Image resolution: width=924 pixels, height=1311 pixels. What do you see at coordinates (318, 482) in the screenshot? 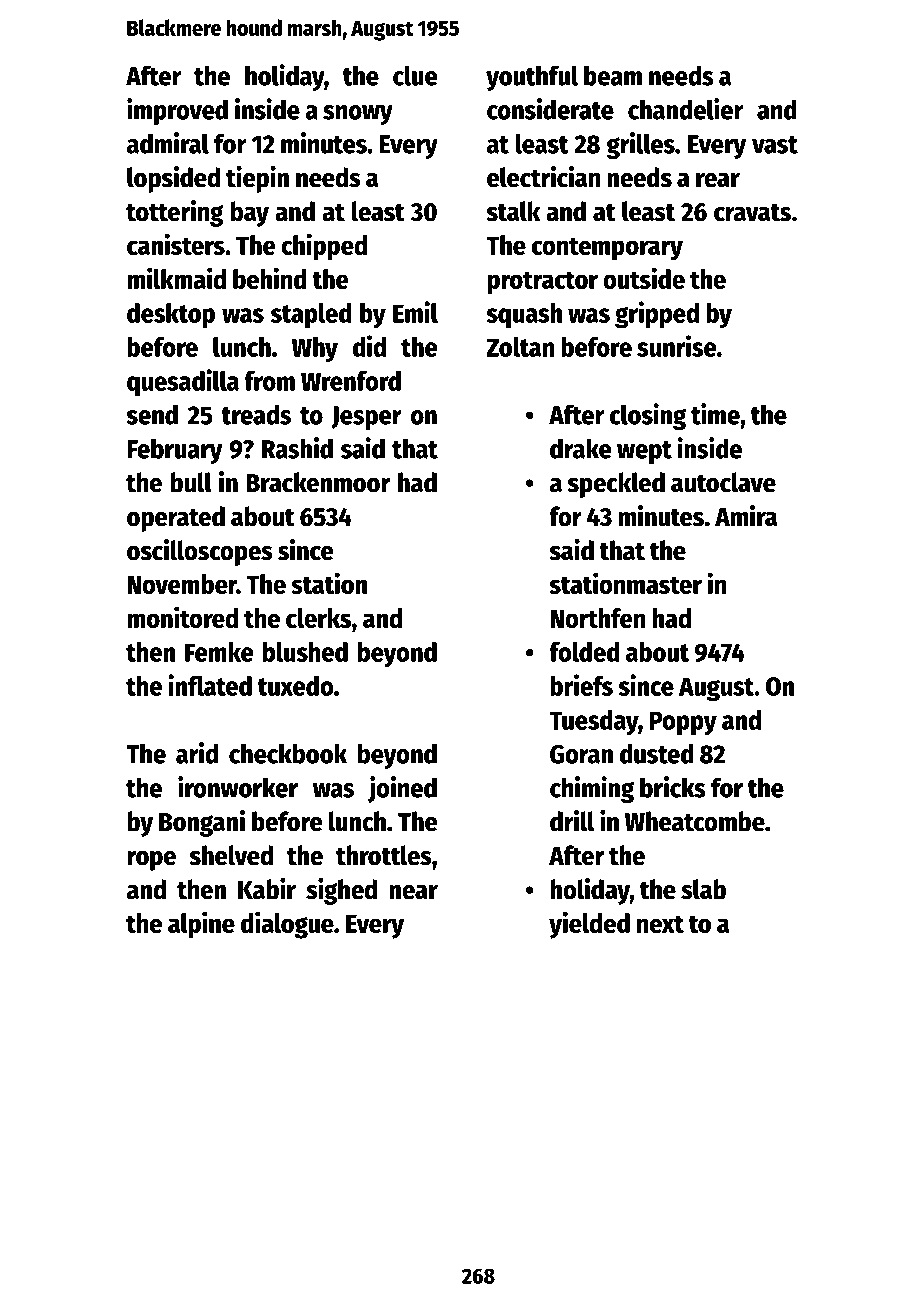
I see `Brackenmoor` at bounding box center [318, 482].
